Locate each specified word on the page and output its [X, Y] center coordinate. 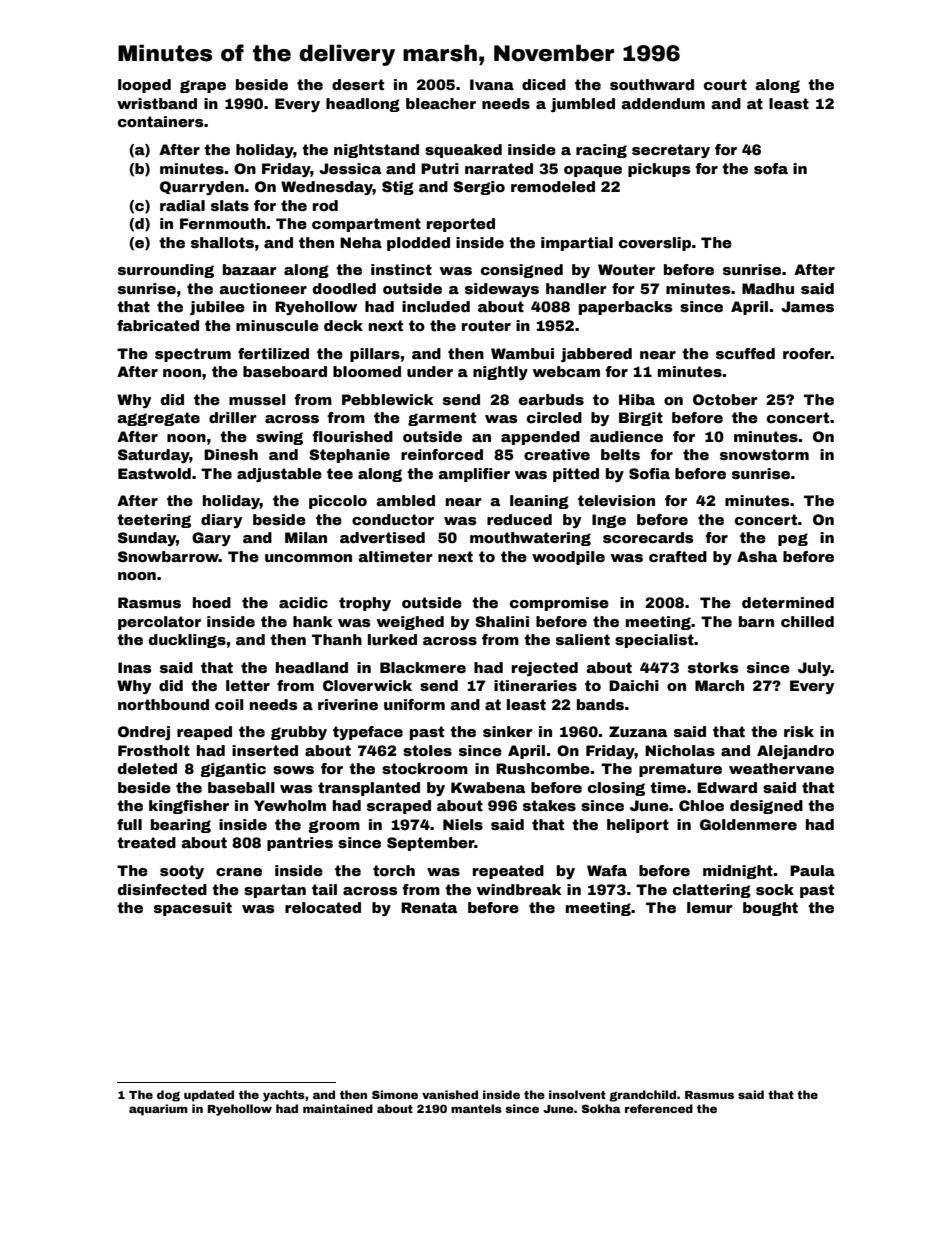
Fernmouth [223, 223]
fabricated [158, 325]
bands [600, 704]
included [436, 306]
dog [168, 1096]
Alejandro [795, 752]
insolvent [577, 1094]
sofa [771, 168]
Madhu [768, 288]
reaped [204, 733]
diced [544, 84]
